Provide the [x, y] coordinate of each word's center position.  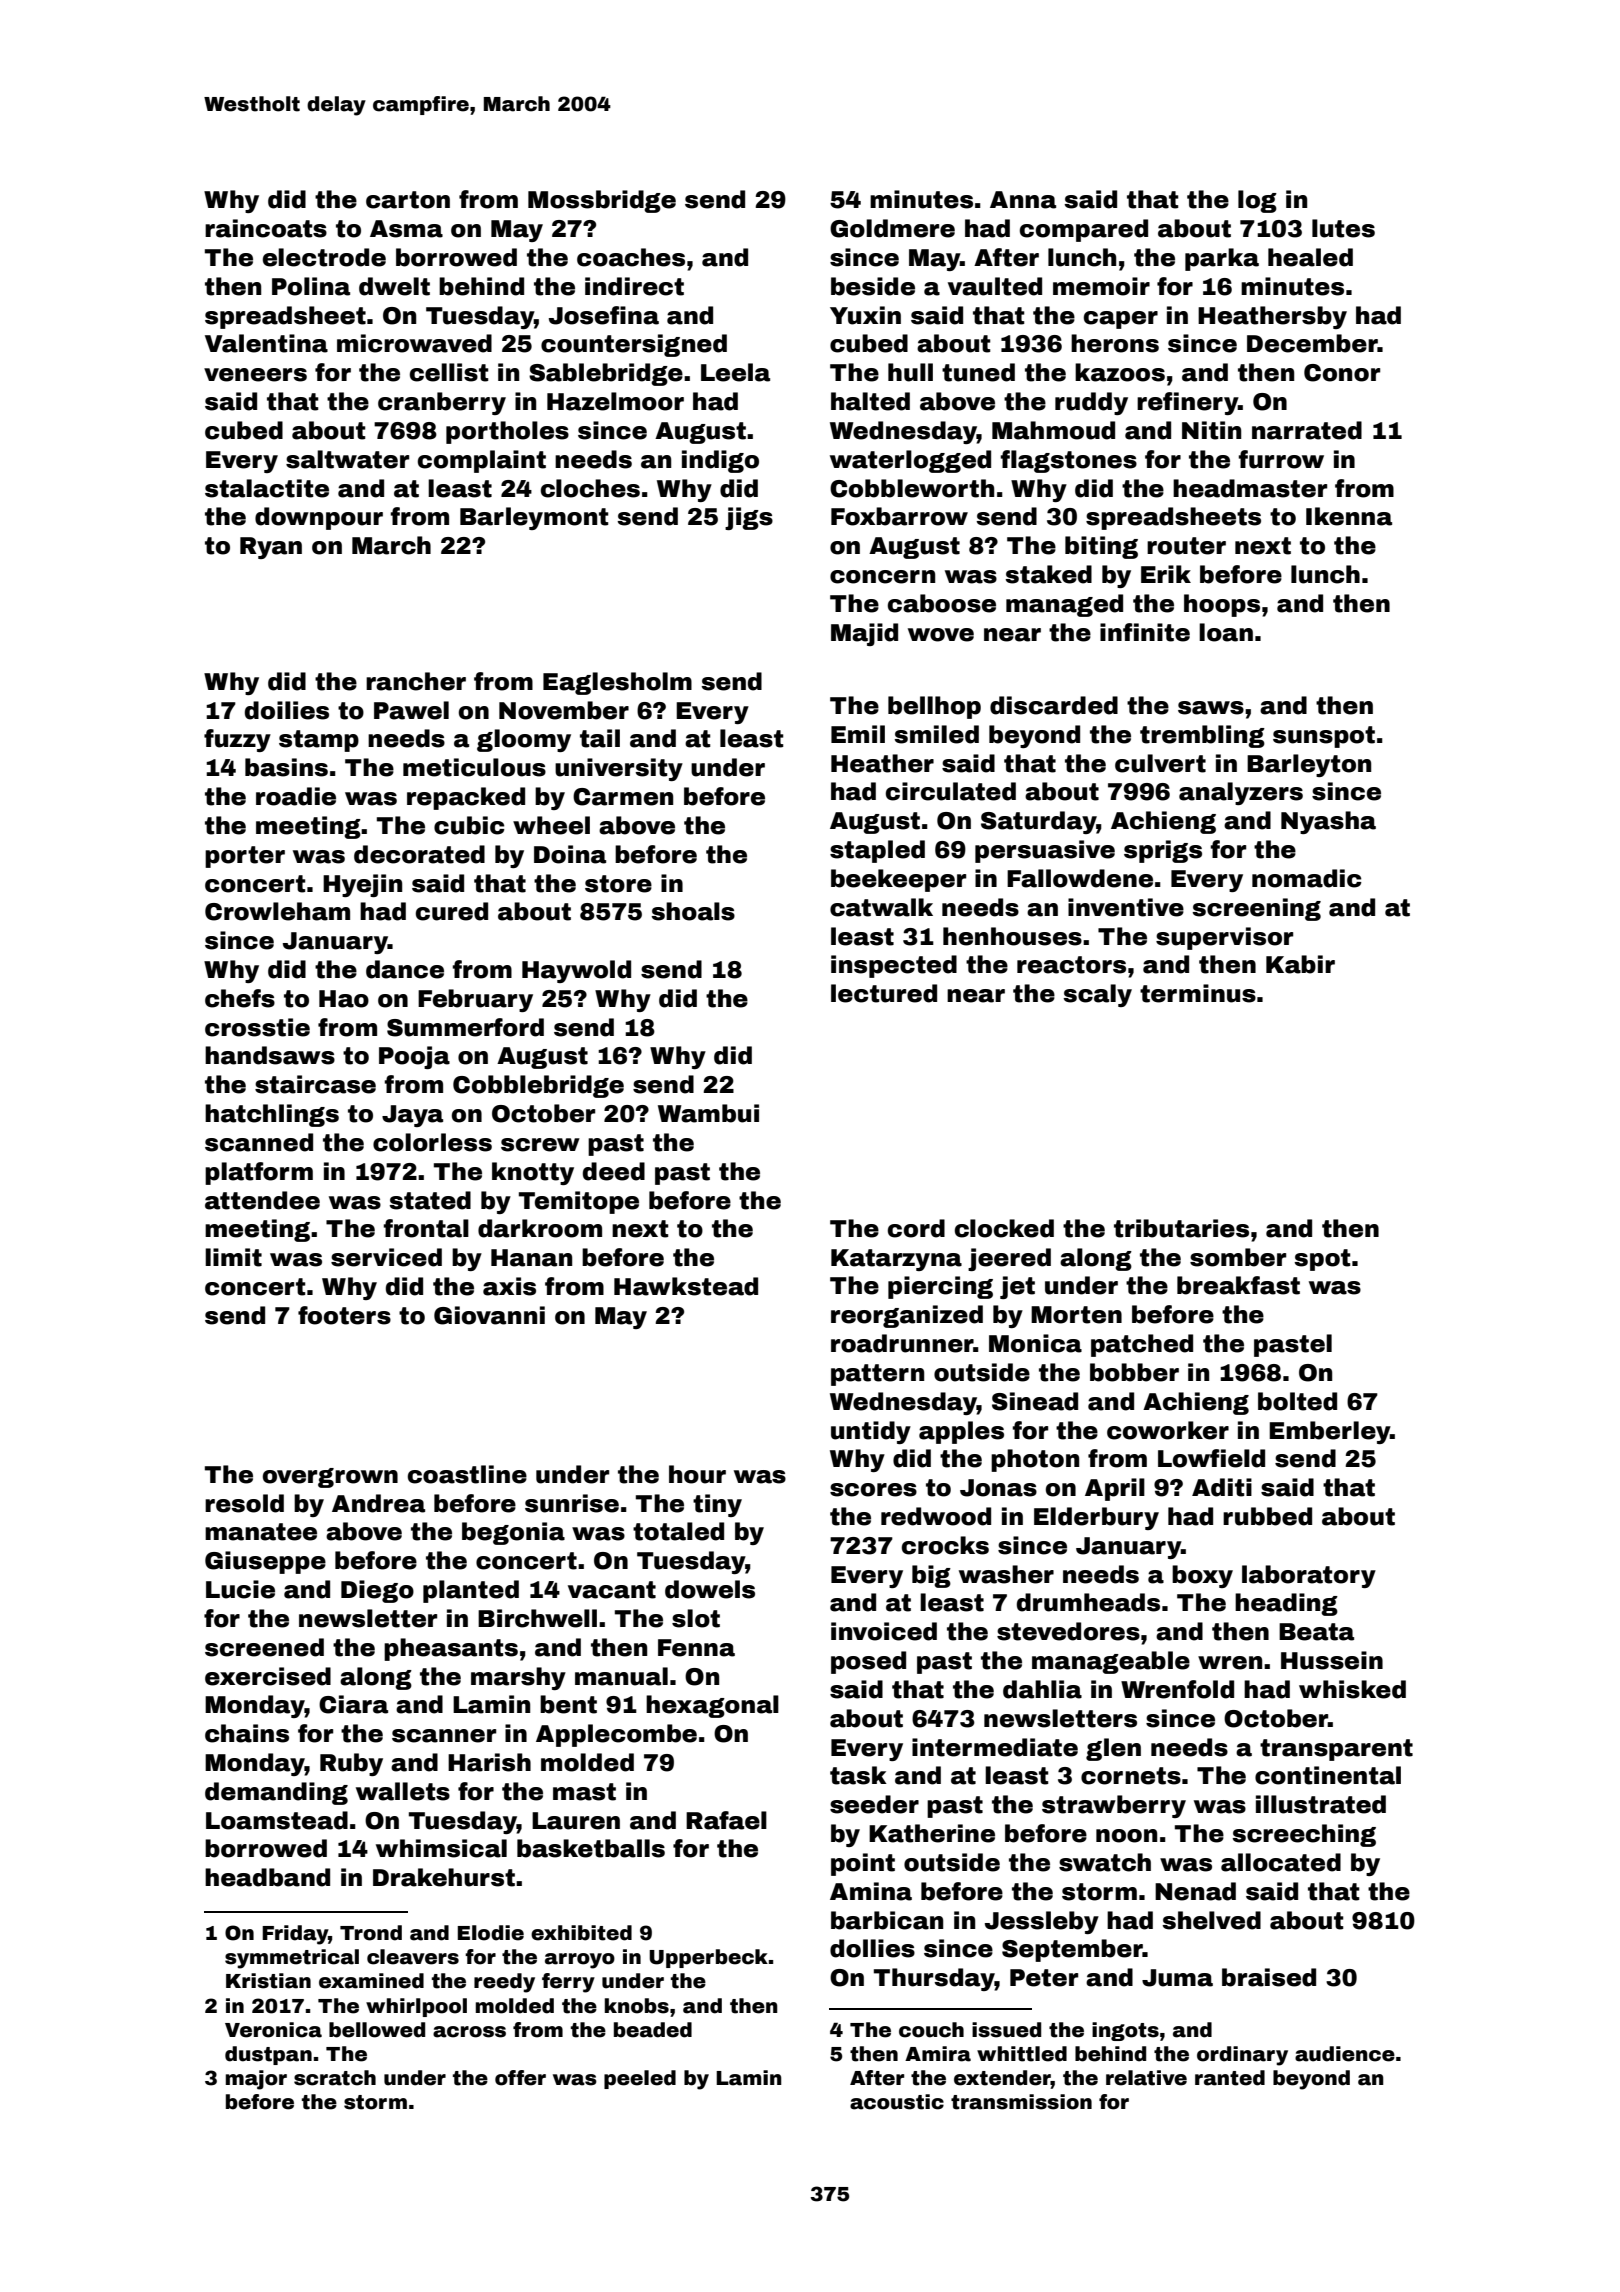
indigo [720, 461]
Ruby [351, 1764]
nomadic [1307, 878]
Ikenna [1349, 516]
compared [1084, 230]
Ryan [271, 548]
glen [1113, 1749]
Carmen [623, 797]
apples [961, 1432]
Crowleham [277, 911]
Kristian [268, 1981]
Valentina [266, 343]
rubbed [1267, 1516]
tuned [978, 372]
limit [233, 1257]
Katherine [932, 1833]
